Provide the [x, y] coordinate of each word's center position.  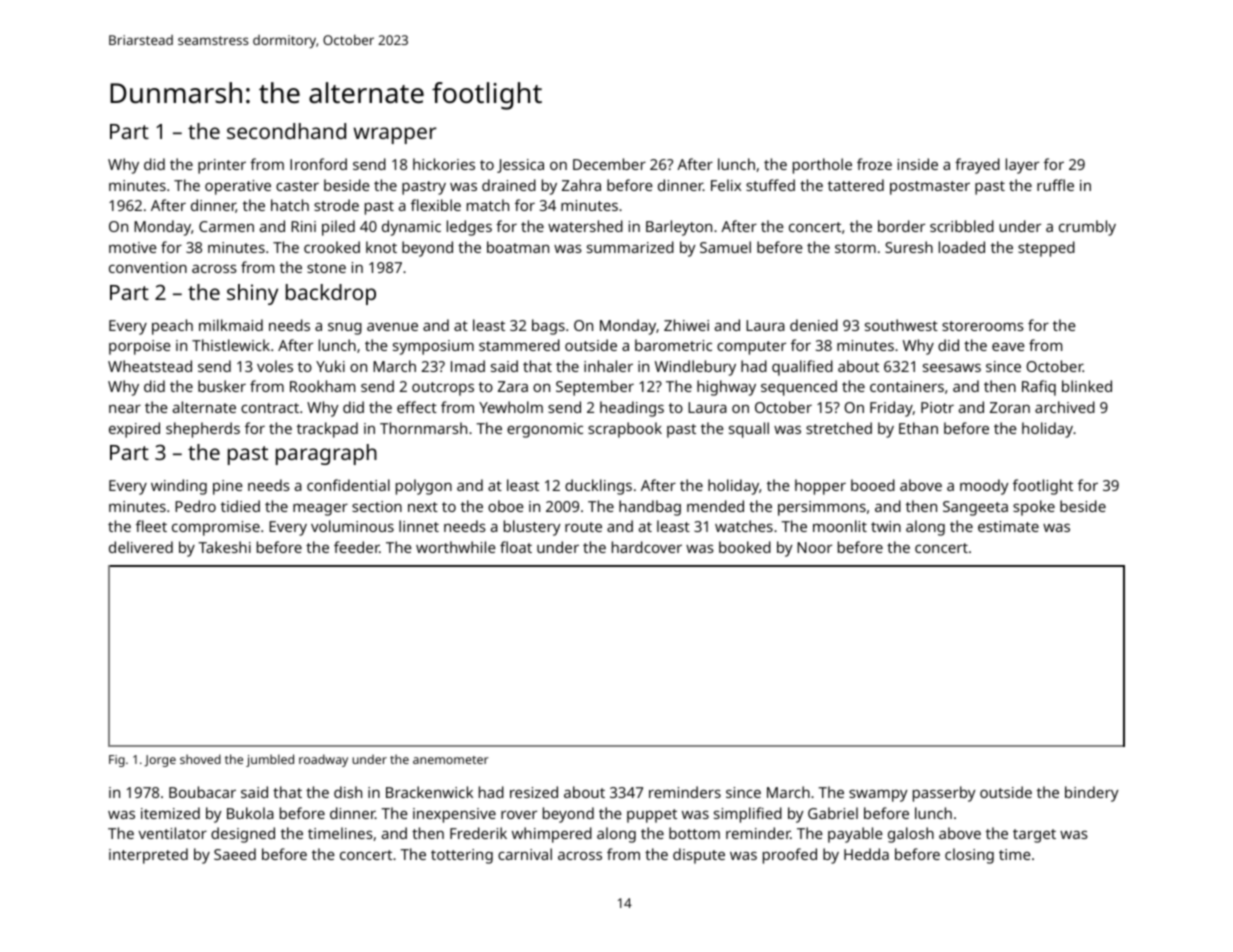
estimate [1008, 526]
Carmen [226, 226]
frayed [977, 166]
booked [745, 547]
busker [222, 386]
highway [726, 388]
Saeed [235, 854]
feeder [356, 547]
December [609, 164]
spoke [1034, 508]
